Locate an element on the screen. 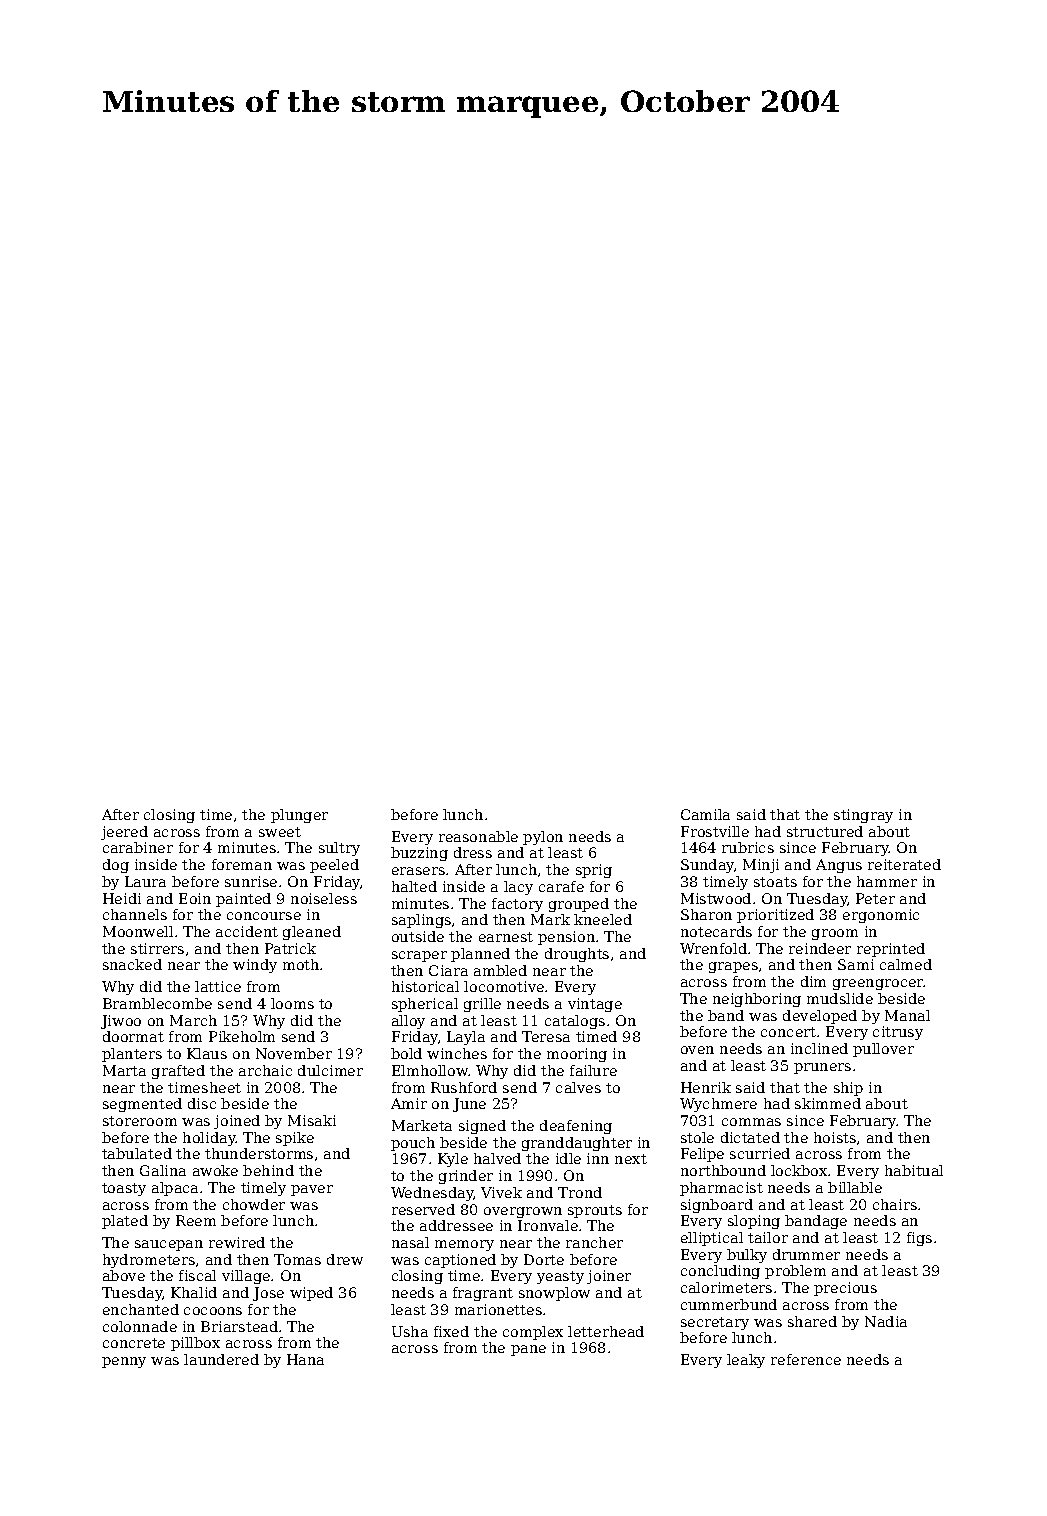 This screenshot has width=1047, height=1516. plunger is located at coordinates (299, 816).
